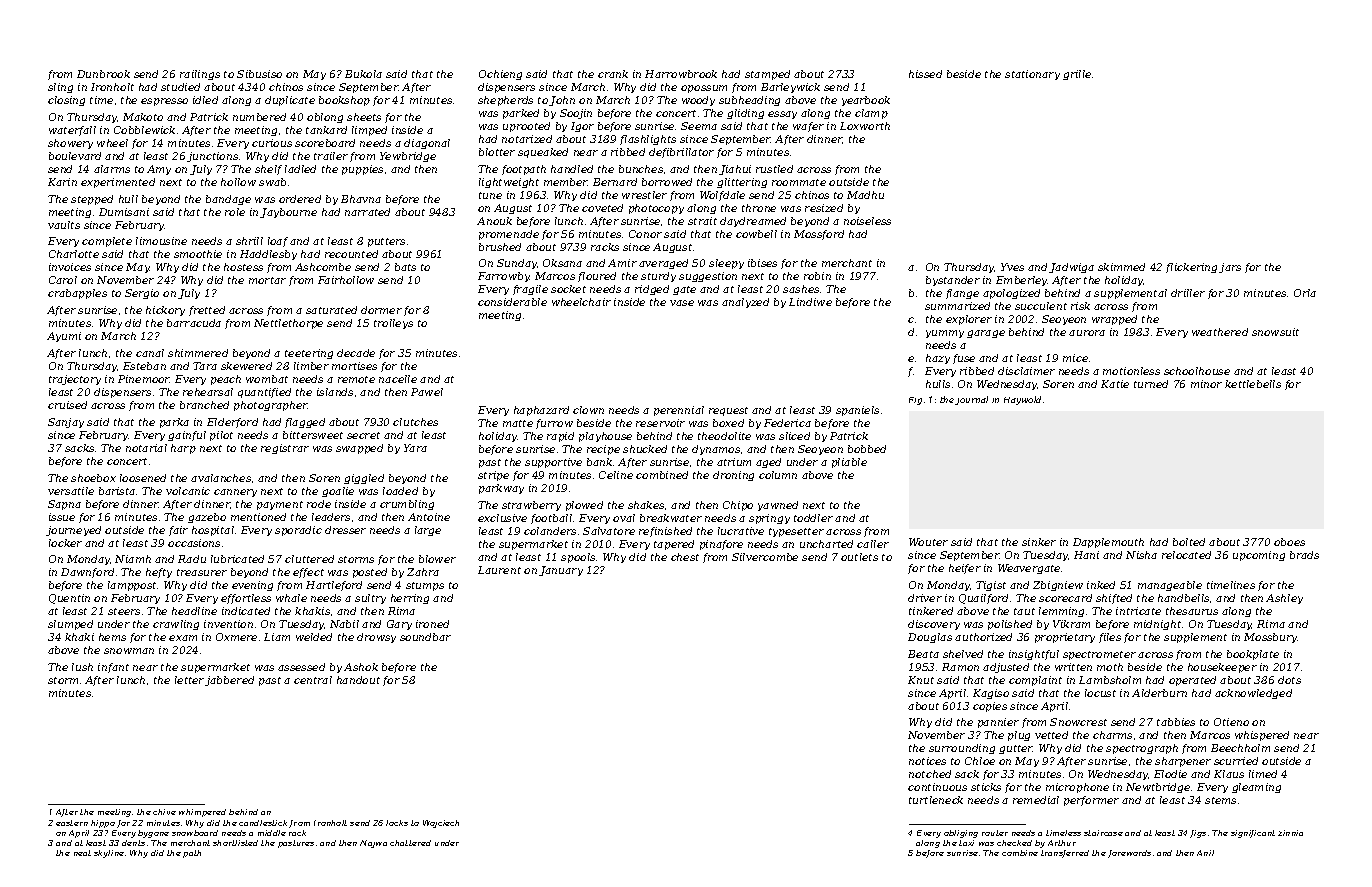 The image size is (1372, 887). I want to click on manageable, so click(1170, 586).
